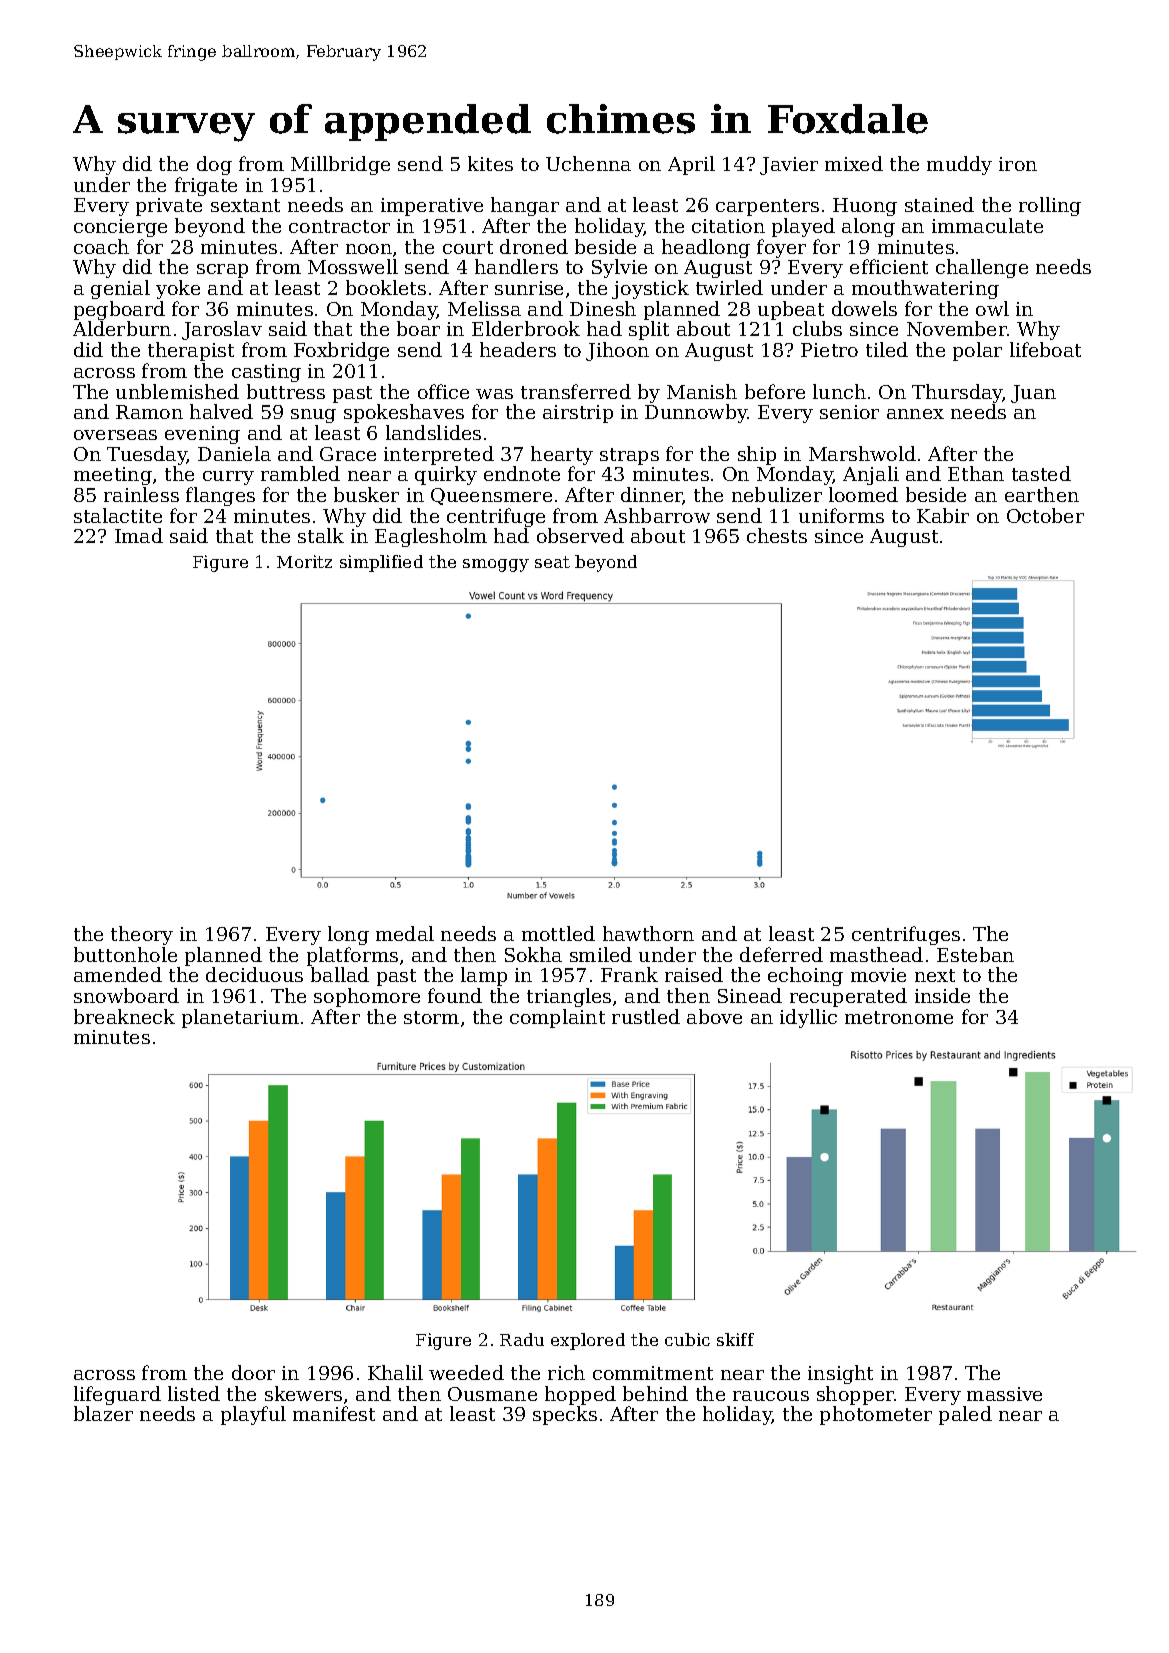 This screenshot has width=1169, height=1653. Describe the element at coordinates (943, 515) in the screenshot. I see `Kabir` at that location.
